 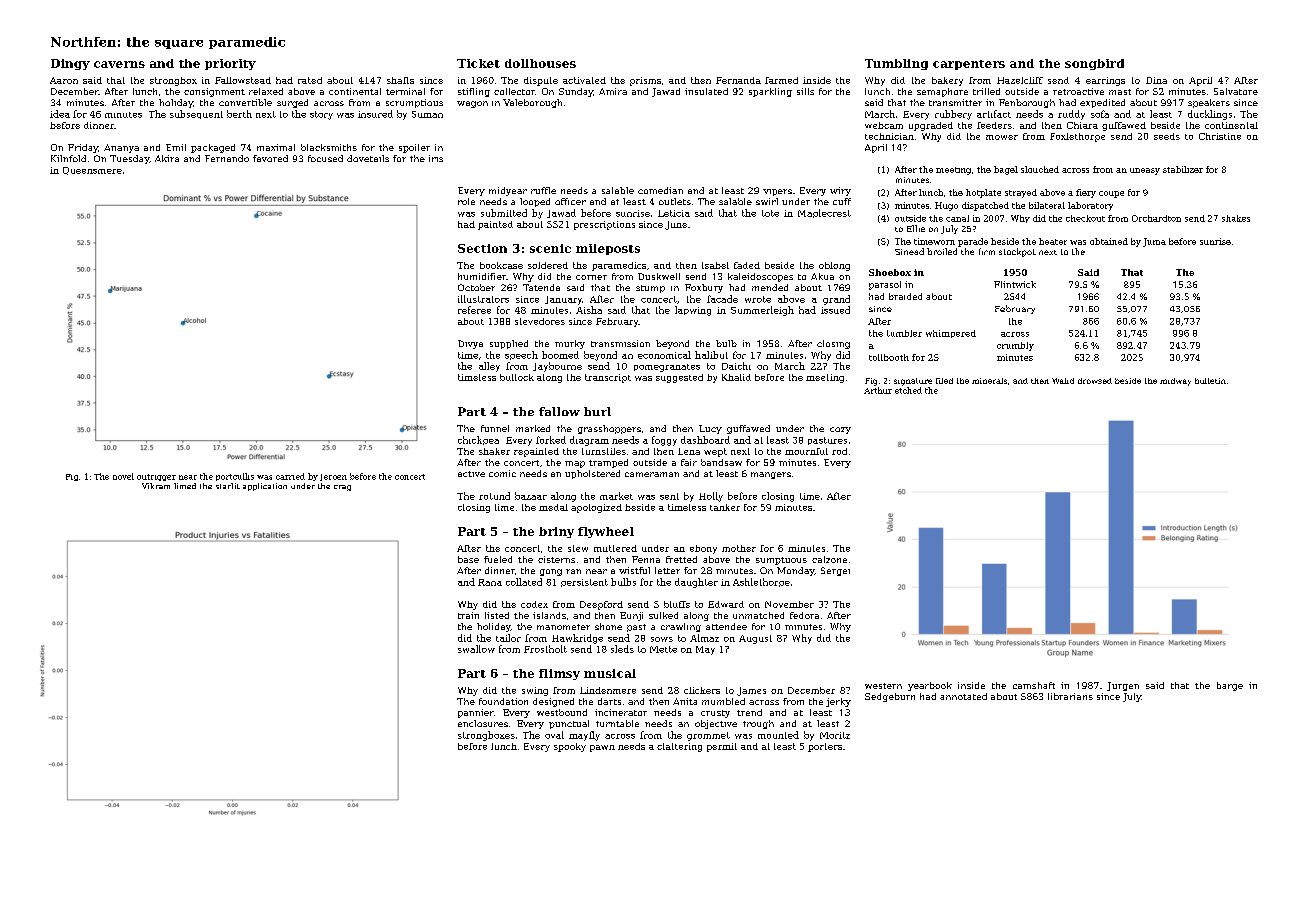 What do you see at coordinates (476, 713) in the document?
I see `pannier` at bounding box center [476, 713].
